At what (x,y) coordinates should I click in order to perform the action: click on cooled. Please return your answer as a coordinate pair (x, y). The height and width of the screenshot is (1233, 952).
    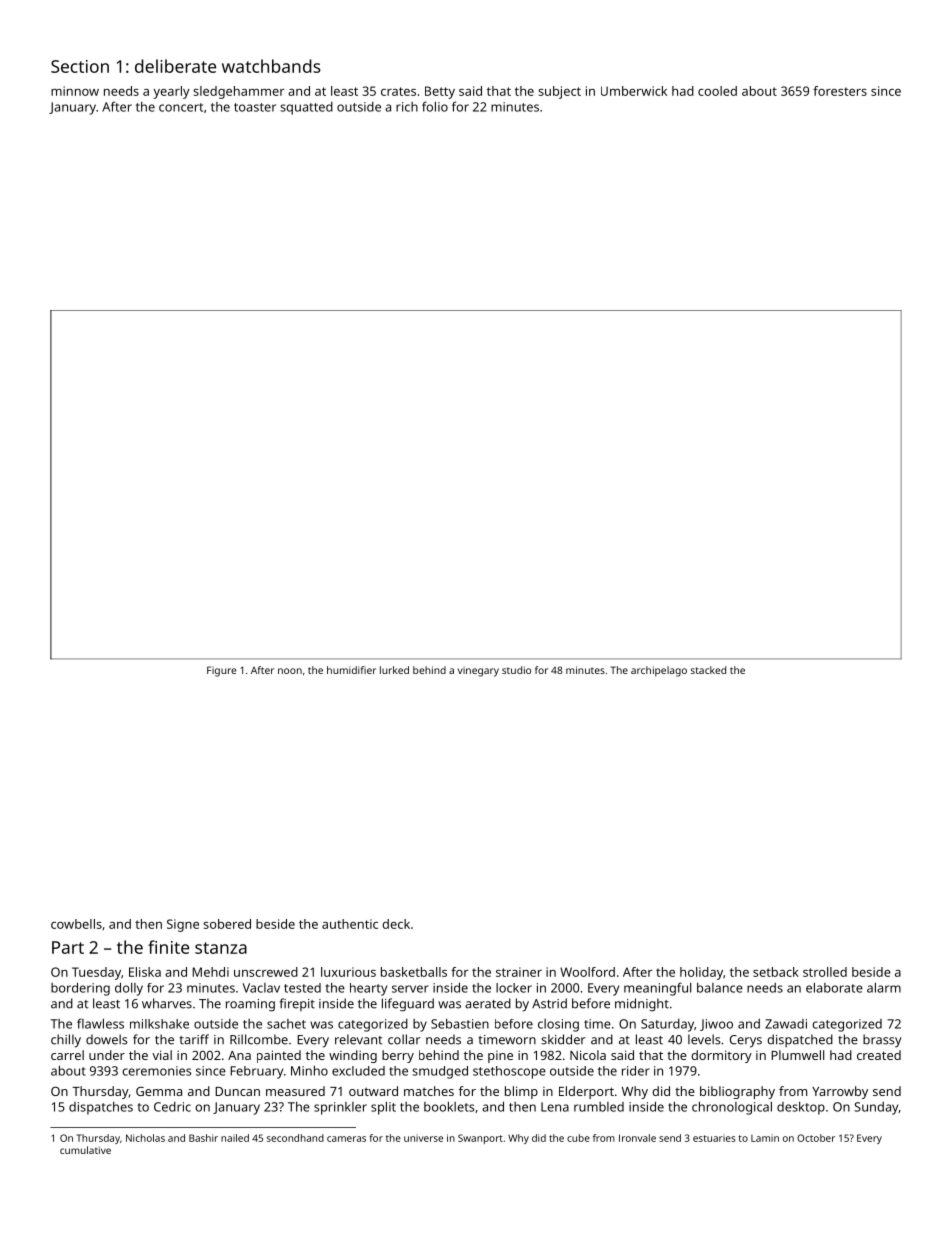
    Looking at the image, I should click on (717, 91).
